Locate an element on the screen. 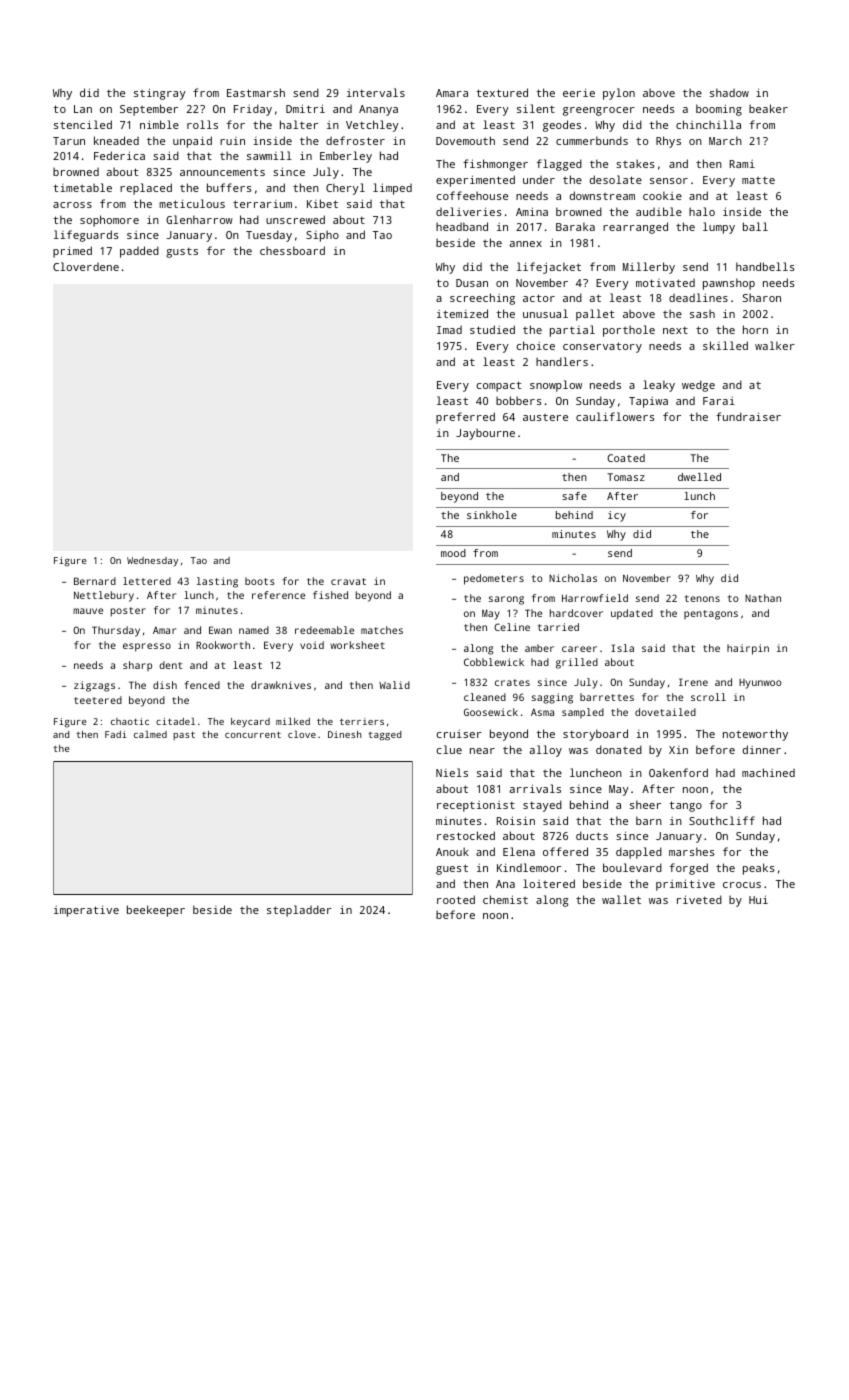 This screenshot has width=849, height=1400. riveted is located at coordinates (699, 899).
